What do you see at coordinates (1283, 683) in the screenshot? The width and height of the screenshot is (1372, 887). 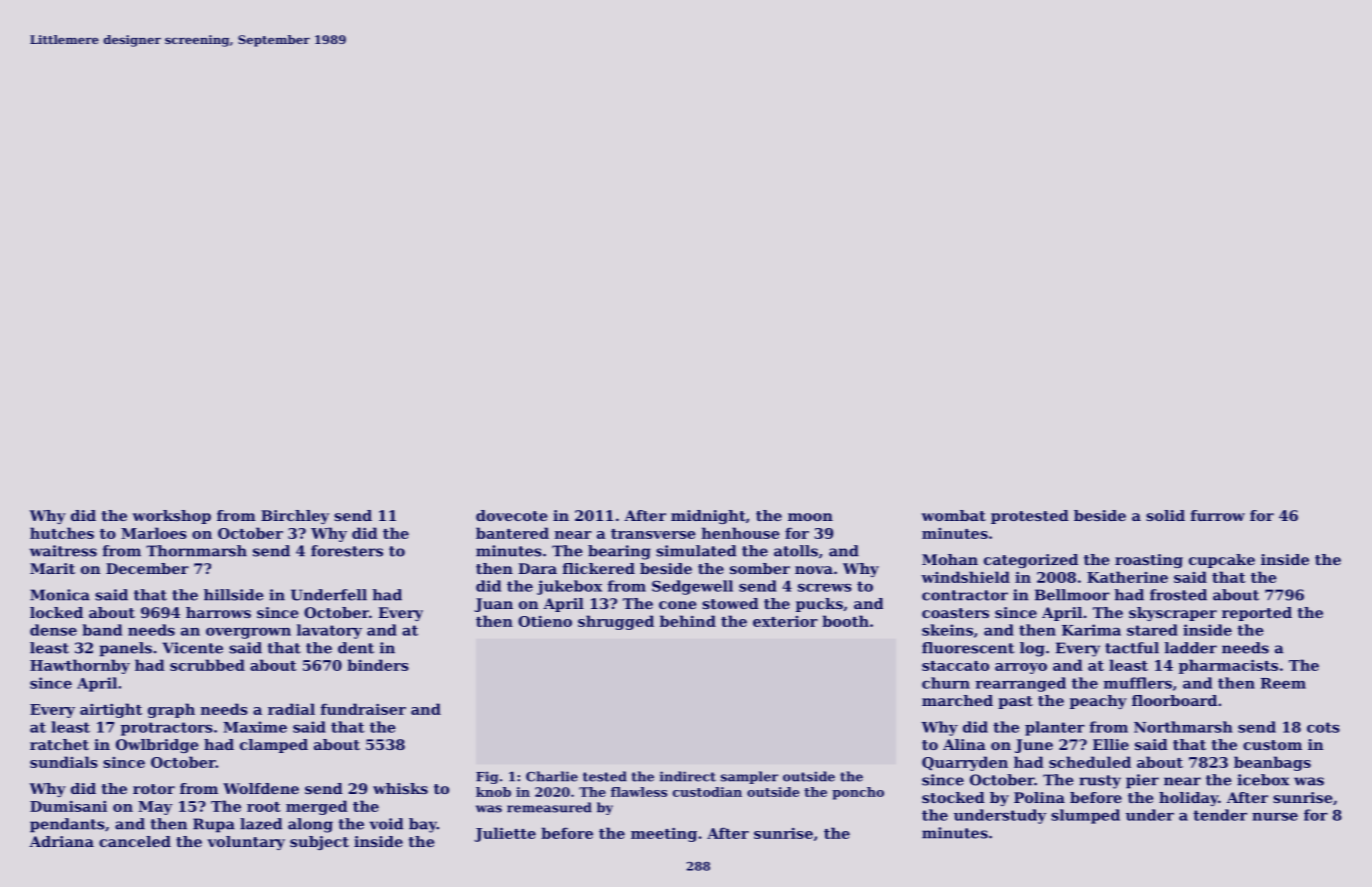 I see `Reem` at bounding box center [1283, 683].
